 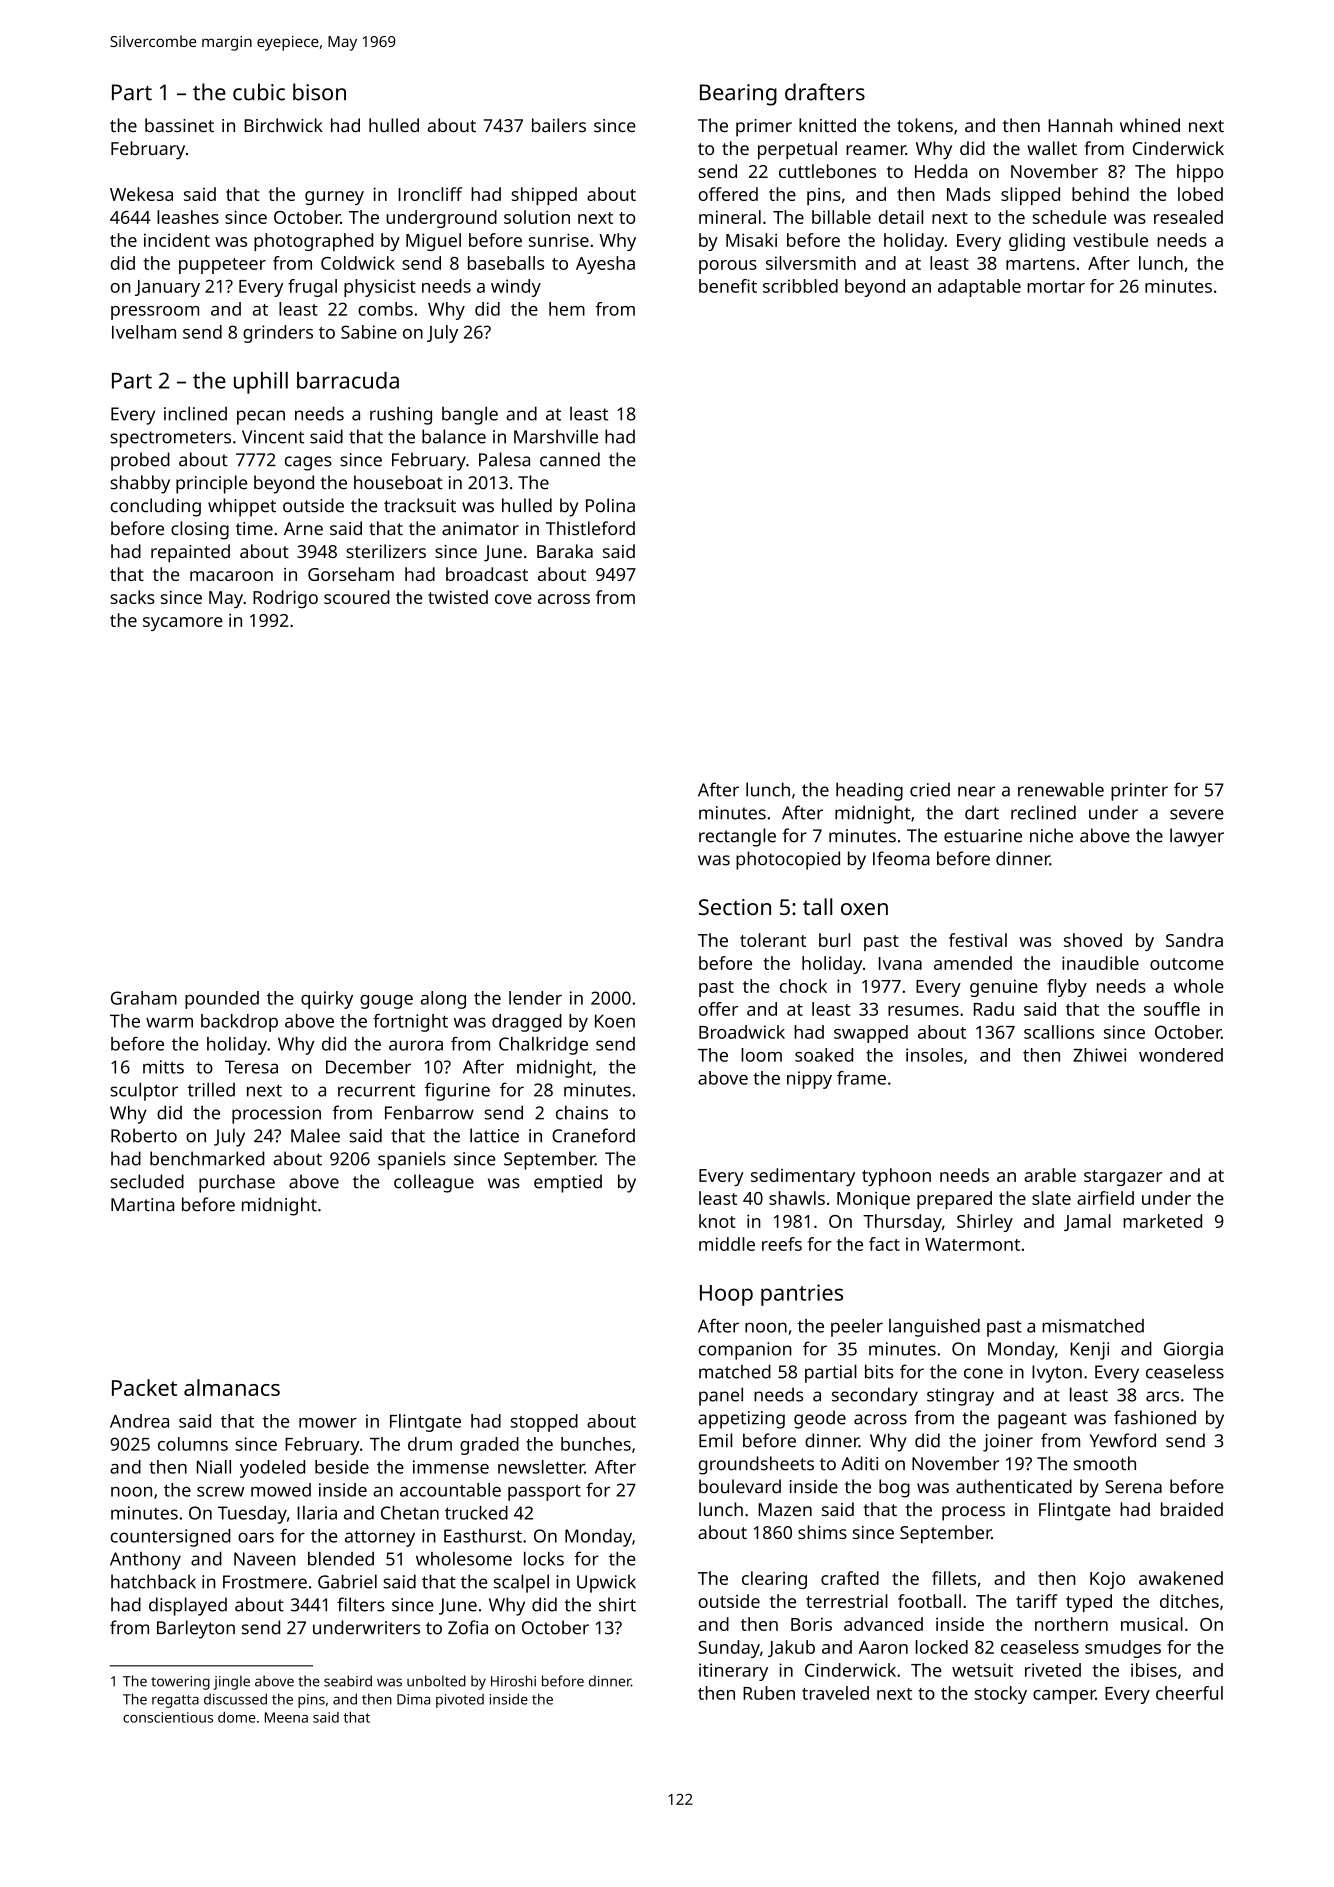 What do you see at coordinates (1150, 125) in the screenshot?
I see `whined` at bounding box center [1150, 125].
